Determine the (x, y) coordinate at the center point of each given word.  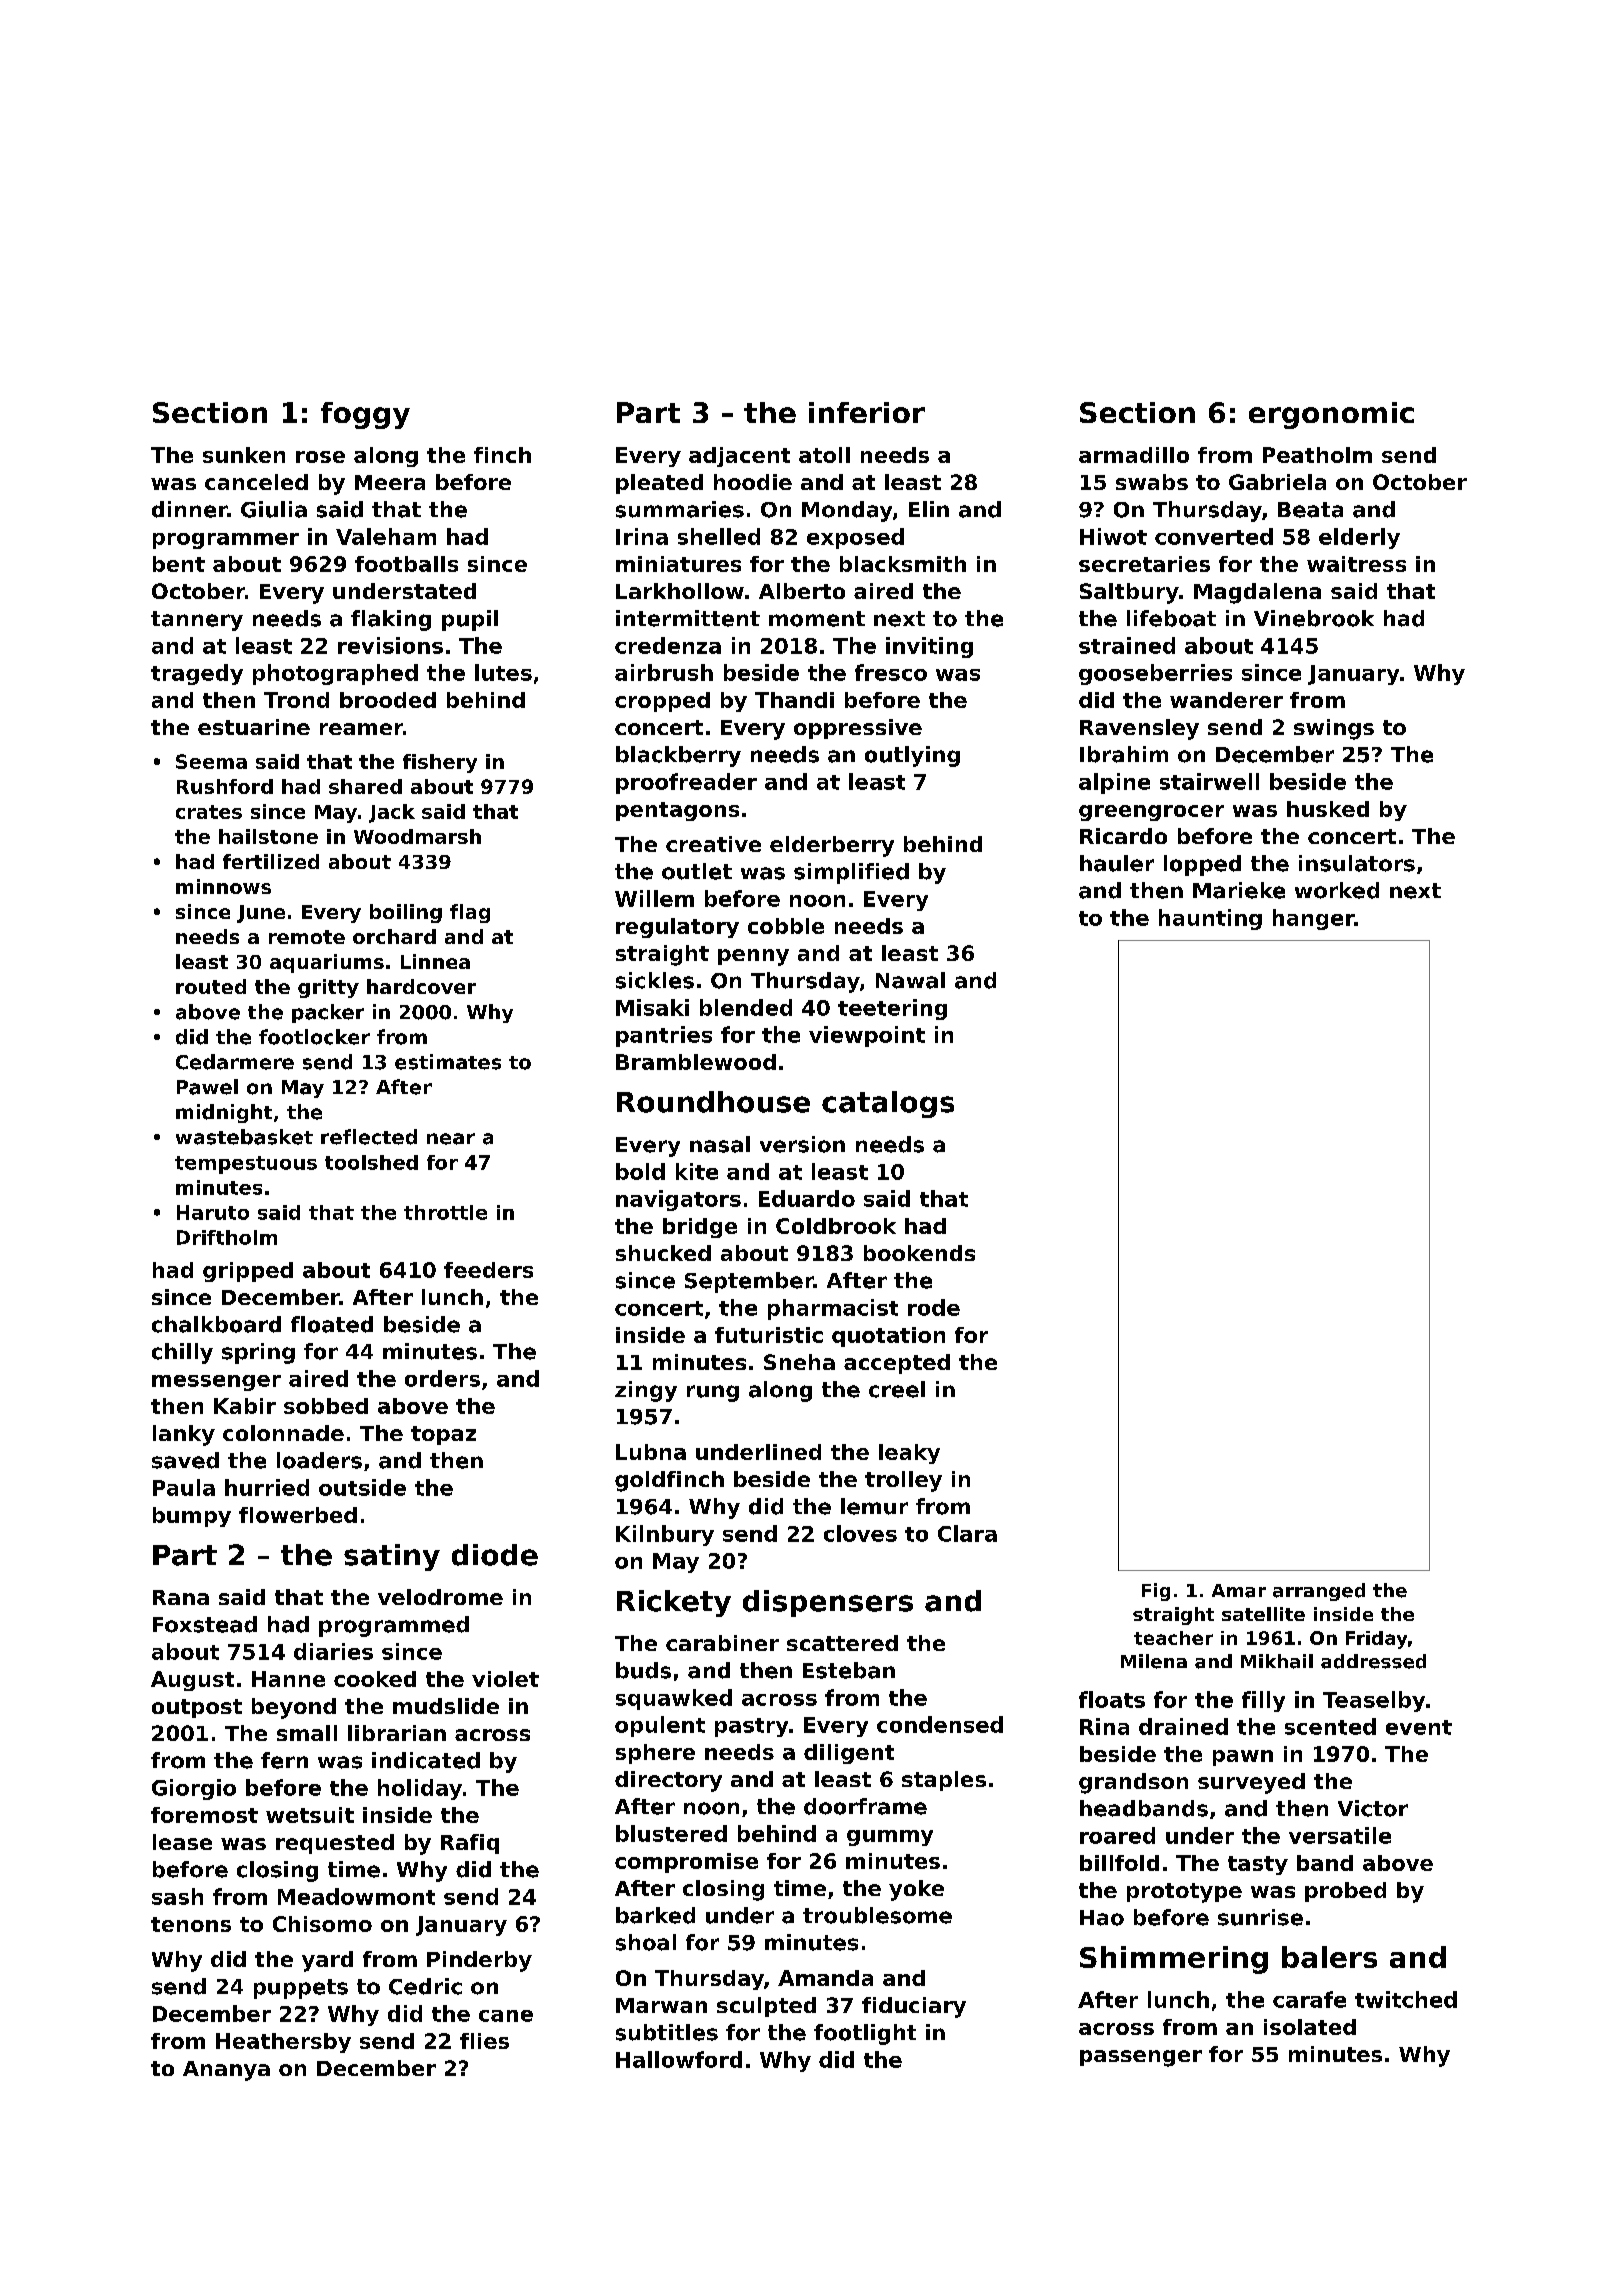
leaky (909, 1454)
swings (1334, 729)
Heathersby (283, 2043)
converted (1214, 536)
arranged (1319, 1592)
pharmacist (833, 1309)
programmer (226, 541)
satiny (392, 1557)
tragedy (197, 674)
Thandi (794, 700)
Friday (1376, 1640)
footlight (865, 2034)
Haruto (213, 1212)
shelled (719, 536)
